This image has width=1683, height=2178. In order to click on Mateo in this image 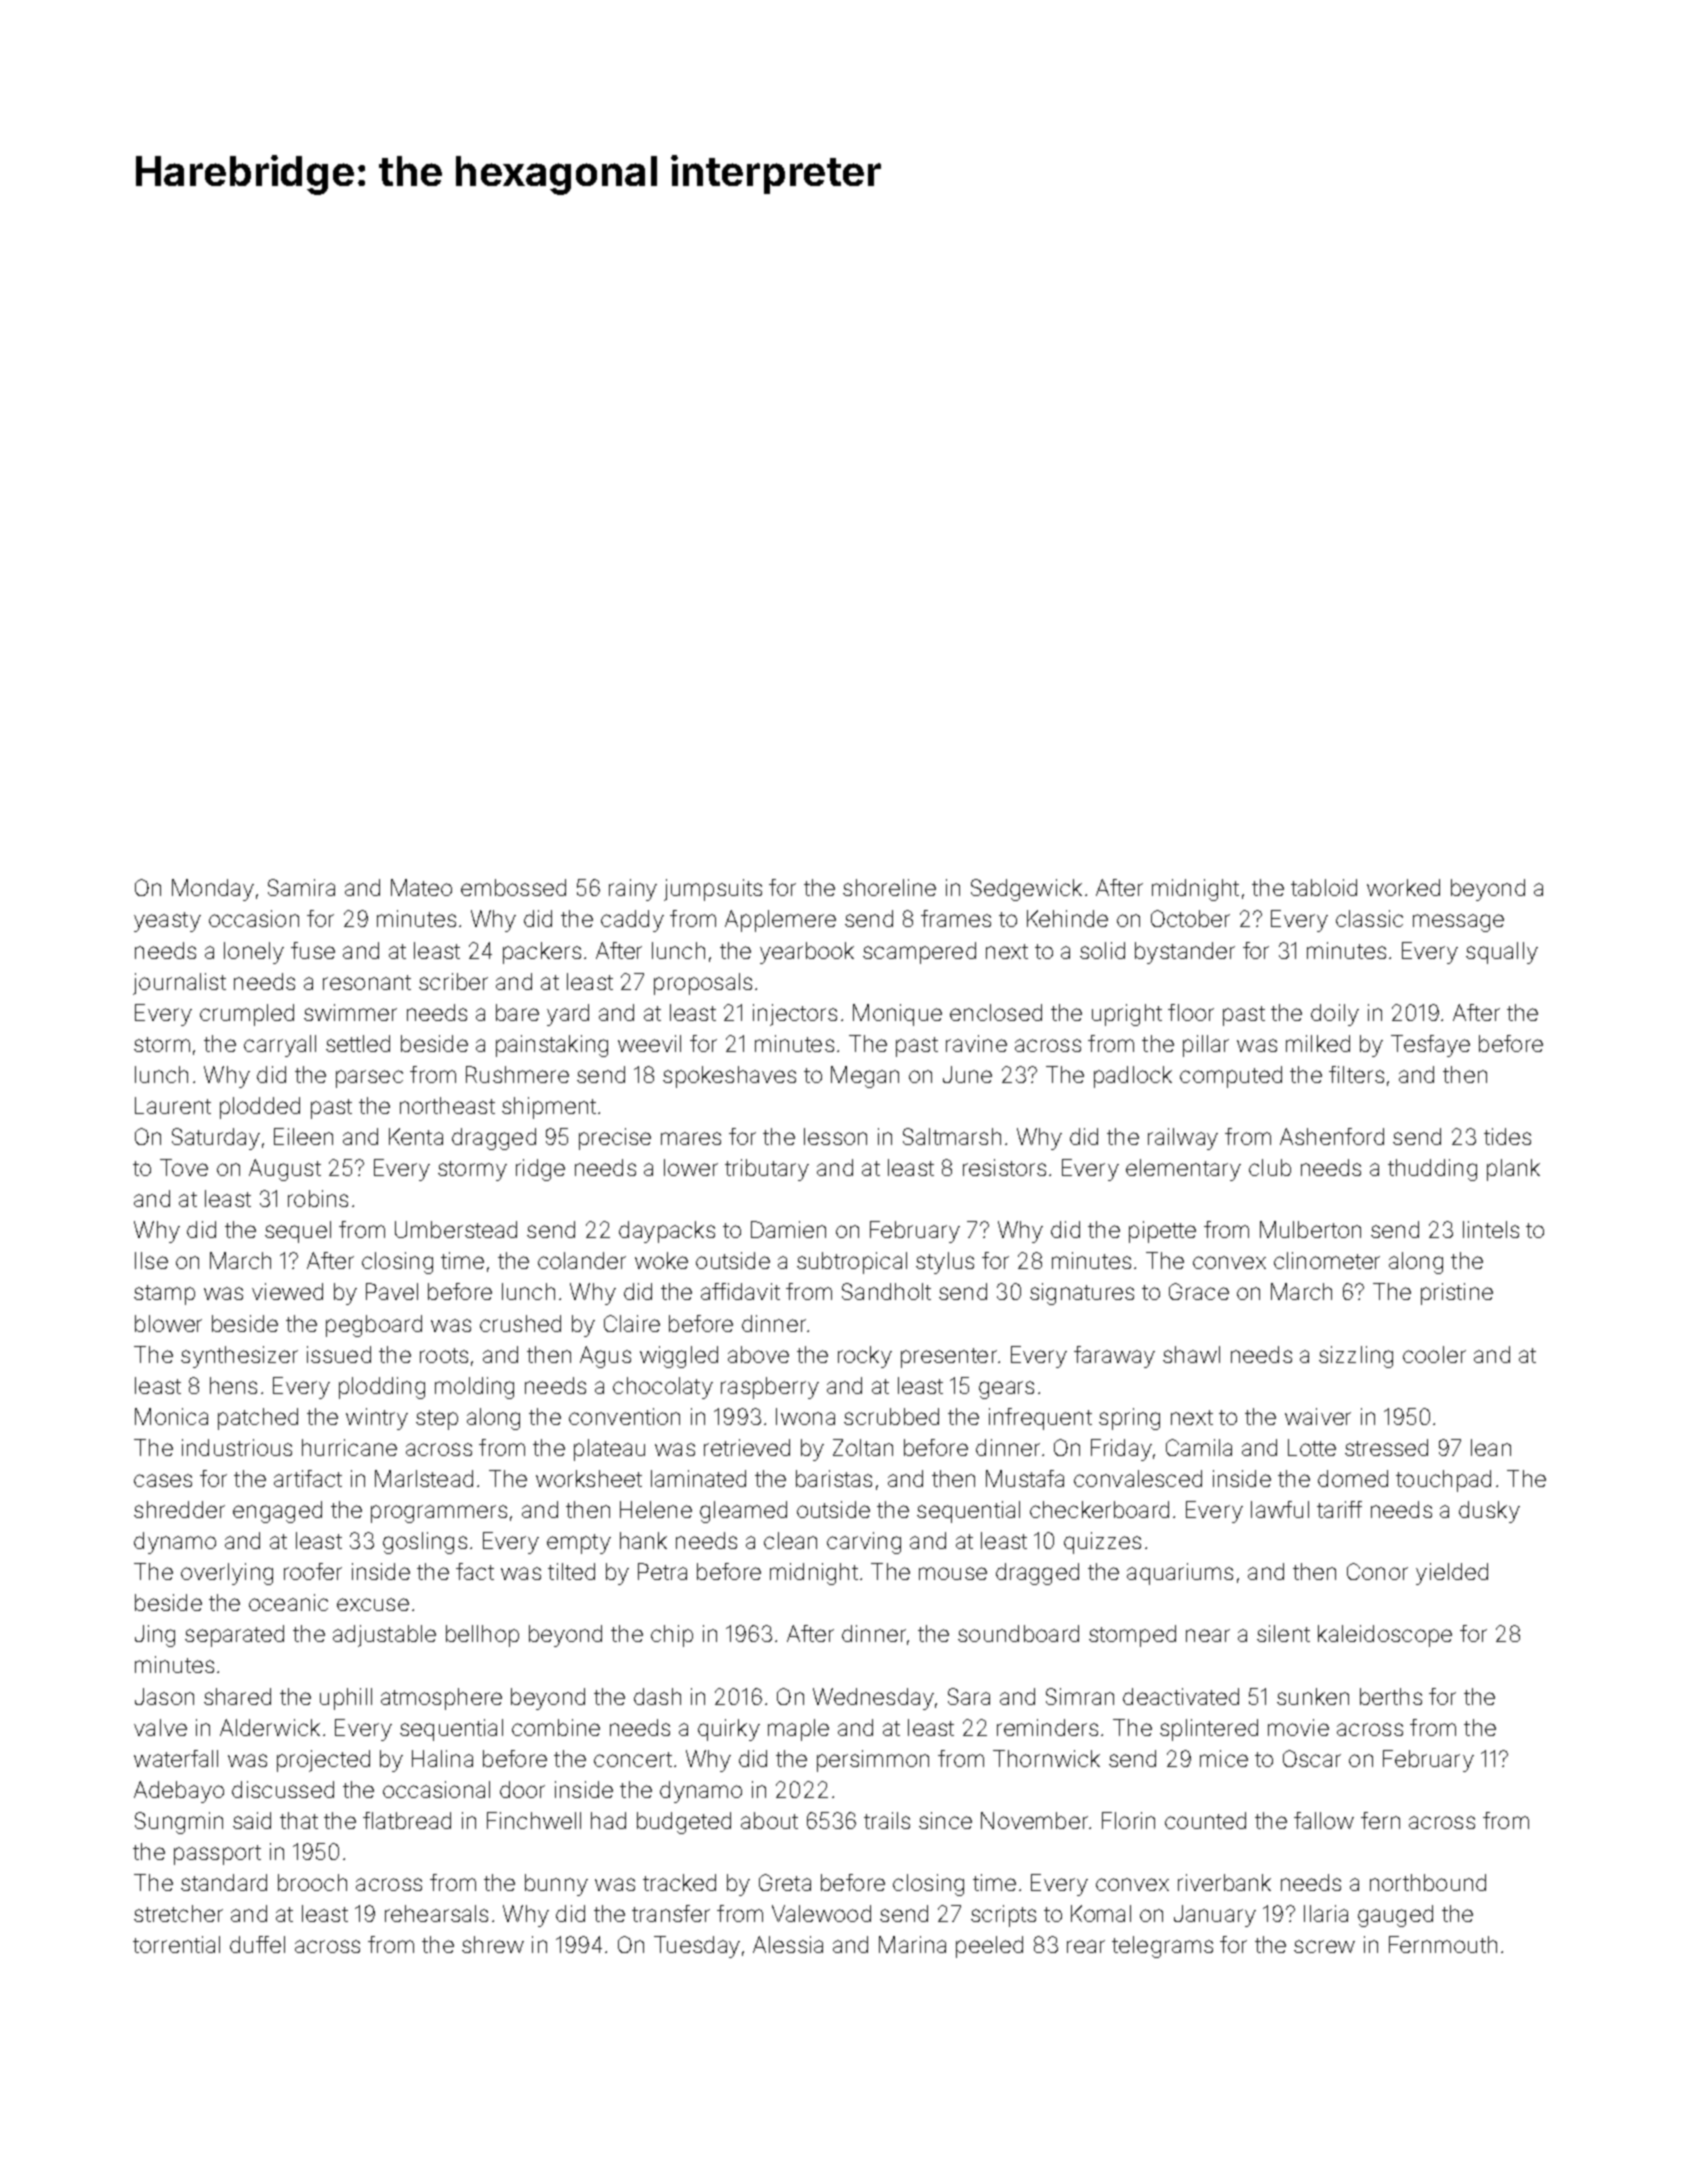, I will do `click(421, 887)`.
